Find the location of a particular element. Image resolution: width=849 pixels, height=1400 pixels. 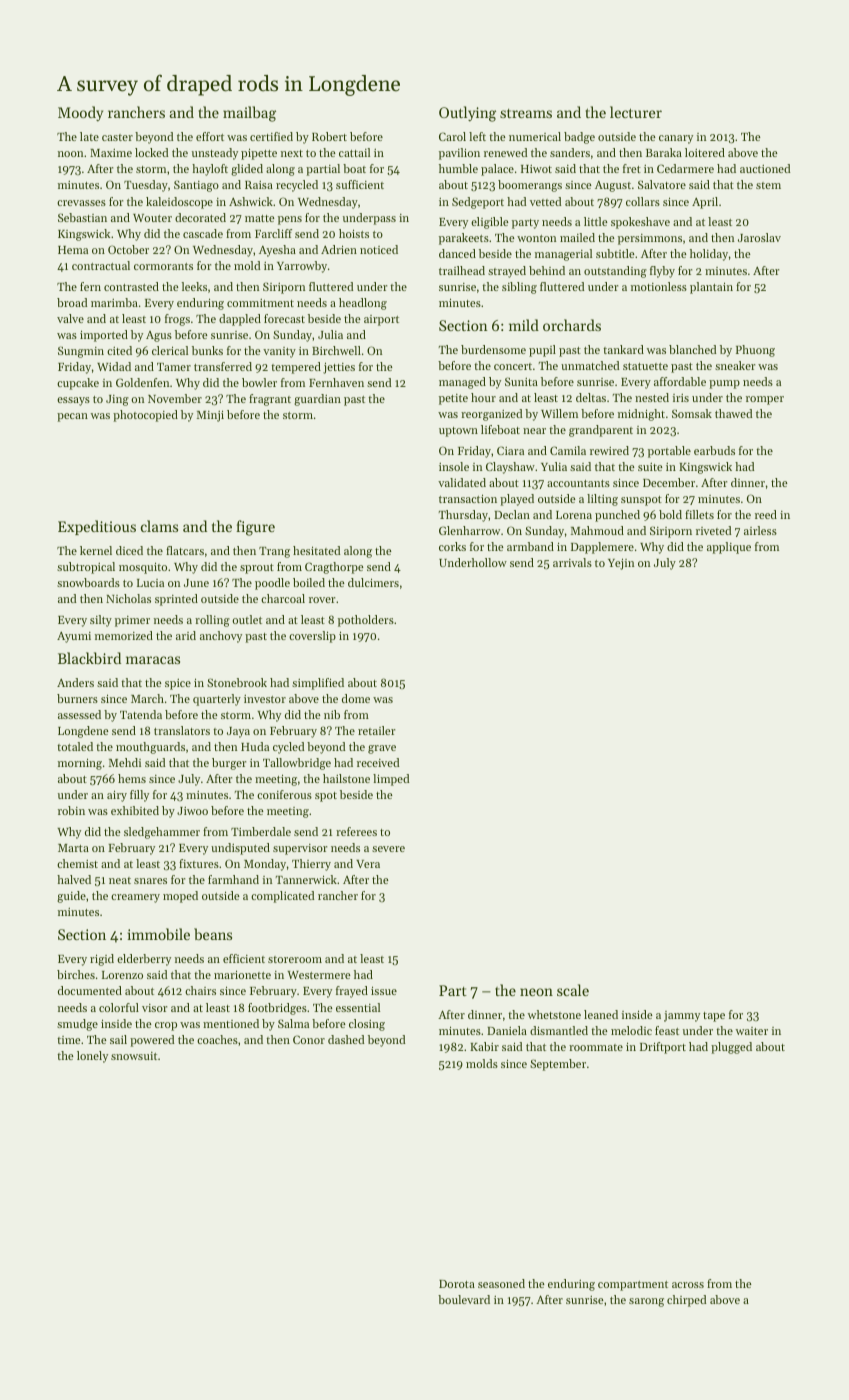

Daniela is located at coordinates (507, 1030).
